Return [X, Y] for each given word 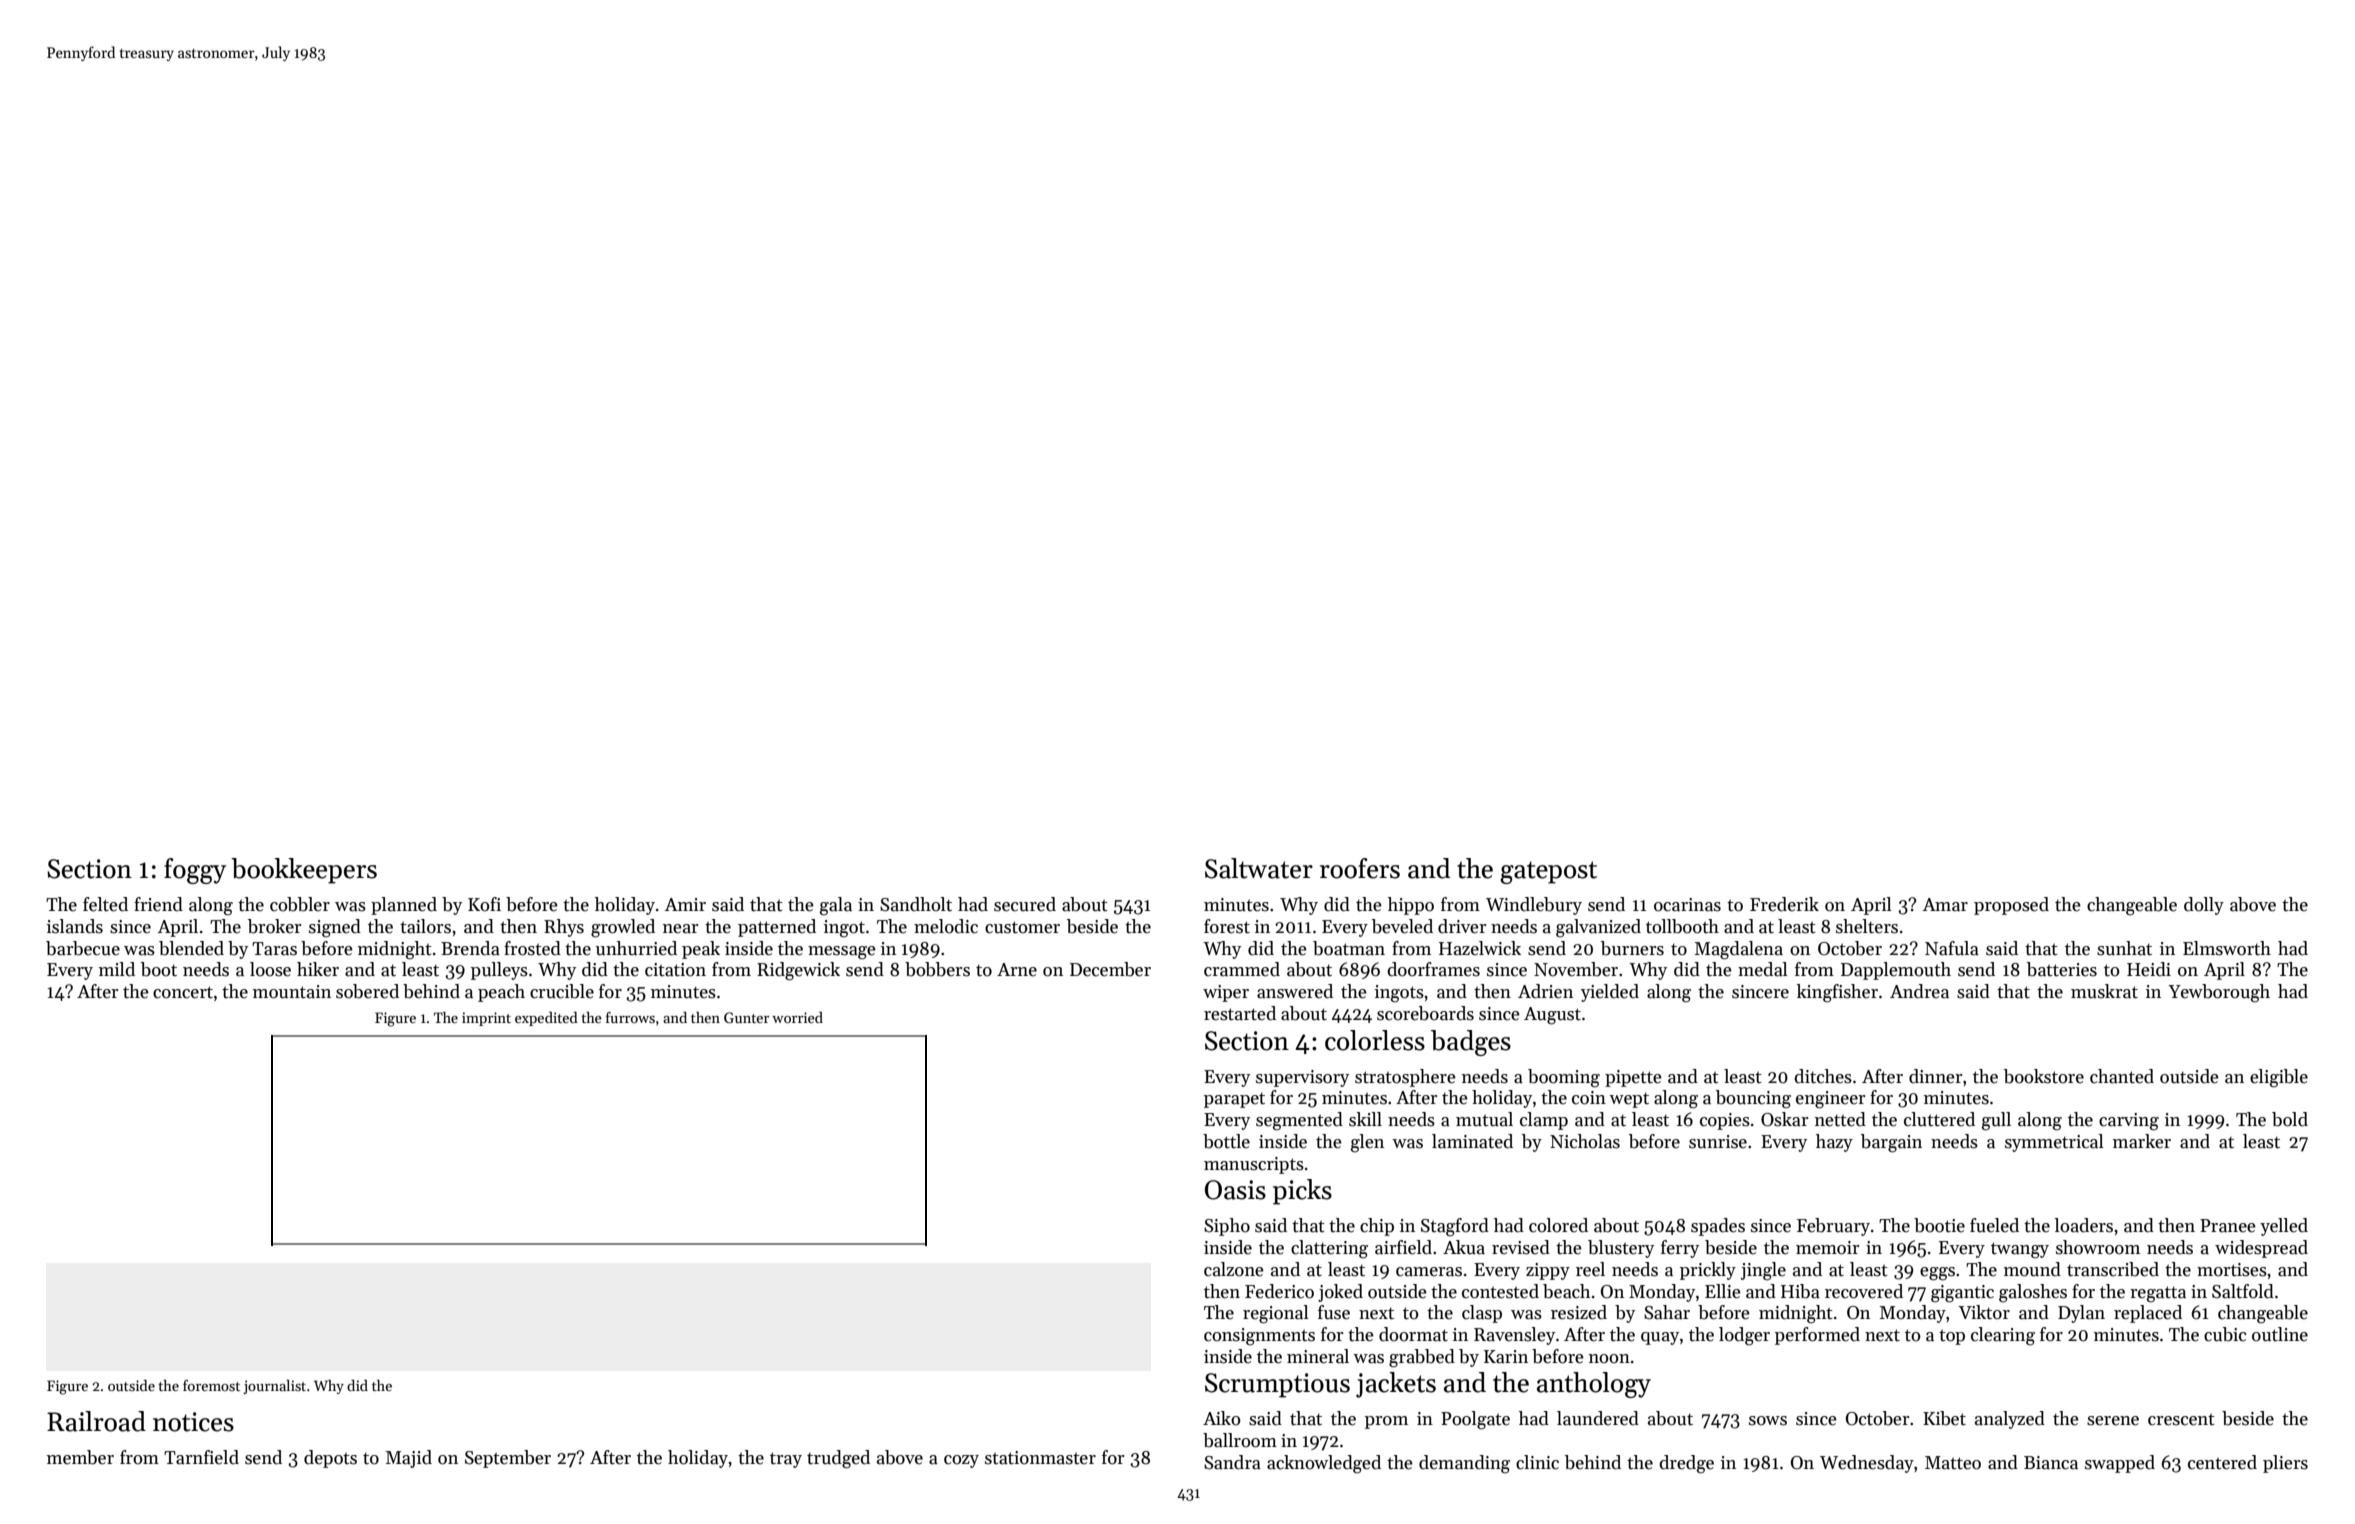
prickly [1708, 1271]
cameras [1429, 1272]
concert [183, 992]
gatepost [1548, 872]
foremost [211, 1385]
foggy [195, 871]
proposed [2011, 906]
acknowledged [1324, 1464]
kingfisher [1837, 993]
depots [330, 1459]
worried [797, 1017]
